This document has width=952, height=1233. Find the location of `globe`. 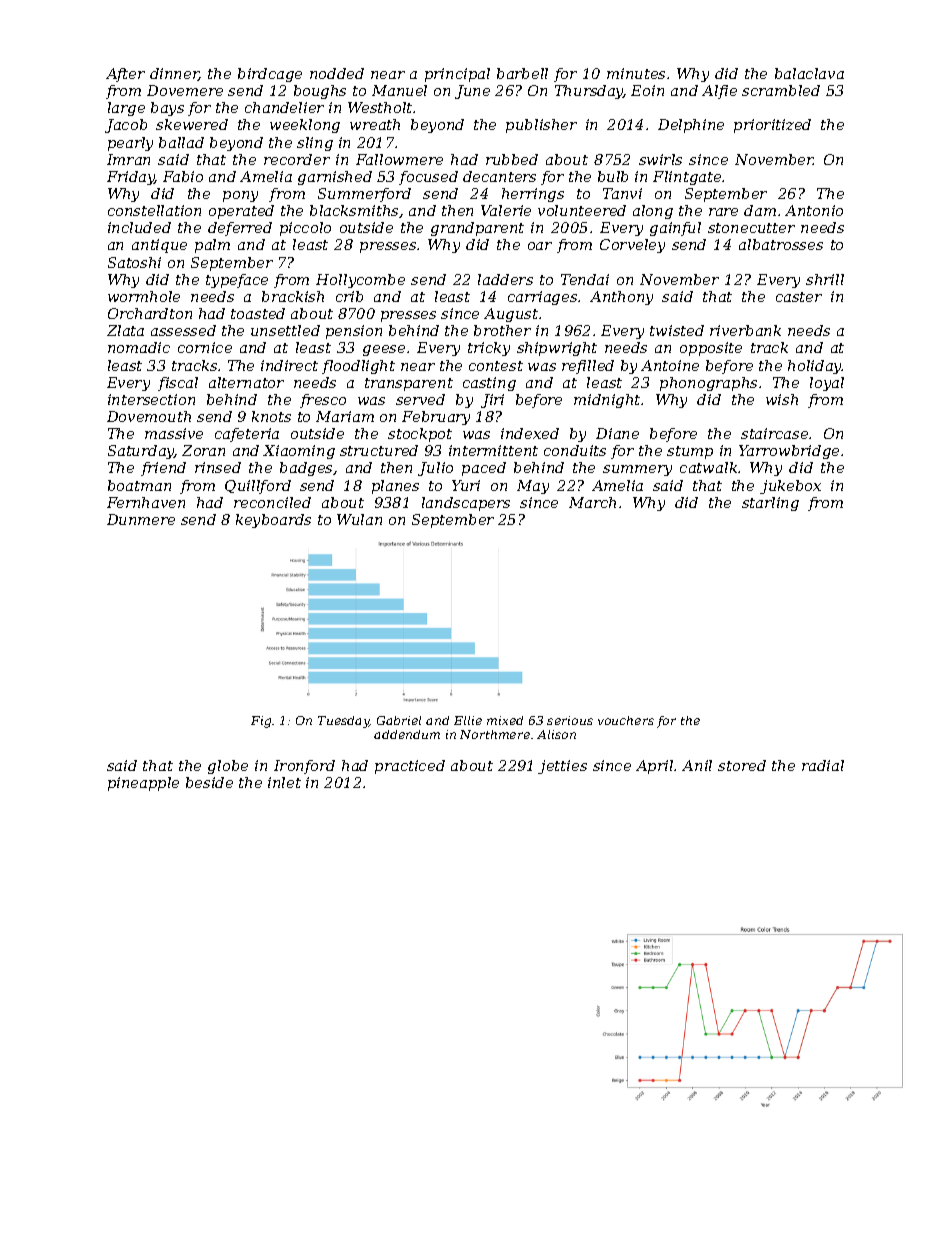

globe is located at coordinates (228, 767).
